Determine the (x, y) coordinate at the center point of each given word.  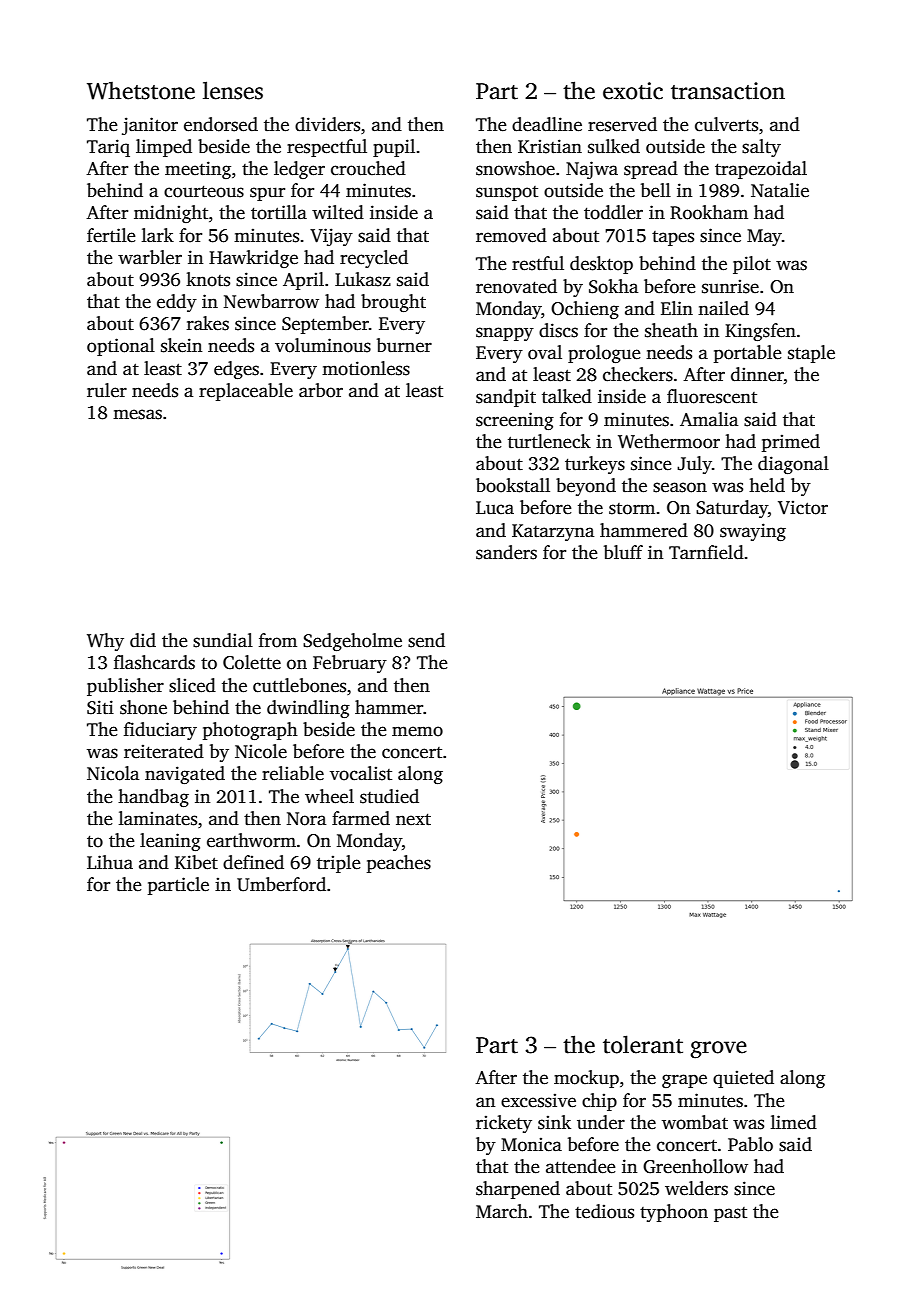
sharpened (518, 1190)
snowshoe (515, 168)
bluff (623, 552)
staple (811, 354)
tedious (604, 1211)
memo (417, 731)
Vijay (331, 237)
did (143, 640)
